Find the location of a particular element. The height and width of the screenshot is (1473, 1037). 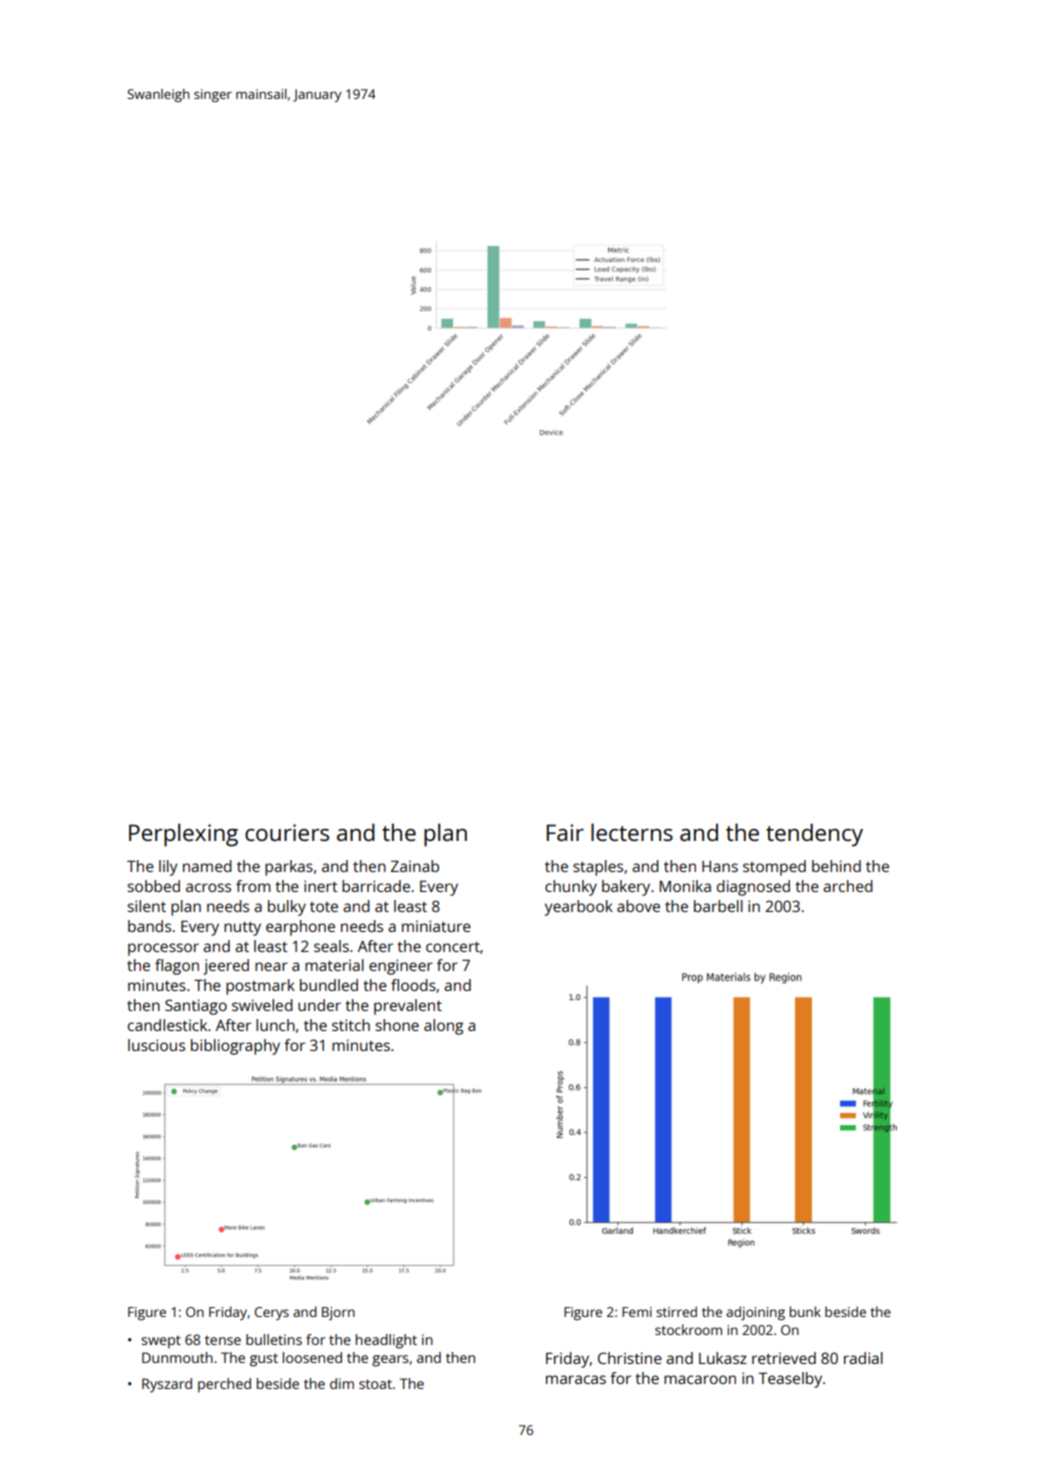

luscious is located at coordinates (156, 1045).
